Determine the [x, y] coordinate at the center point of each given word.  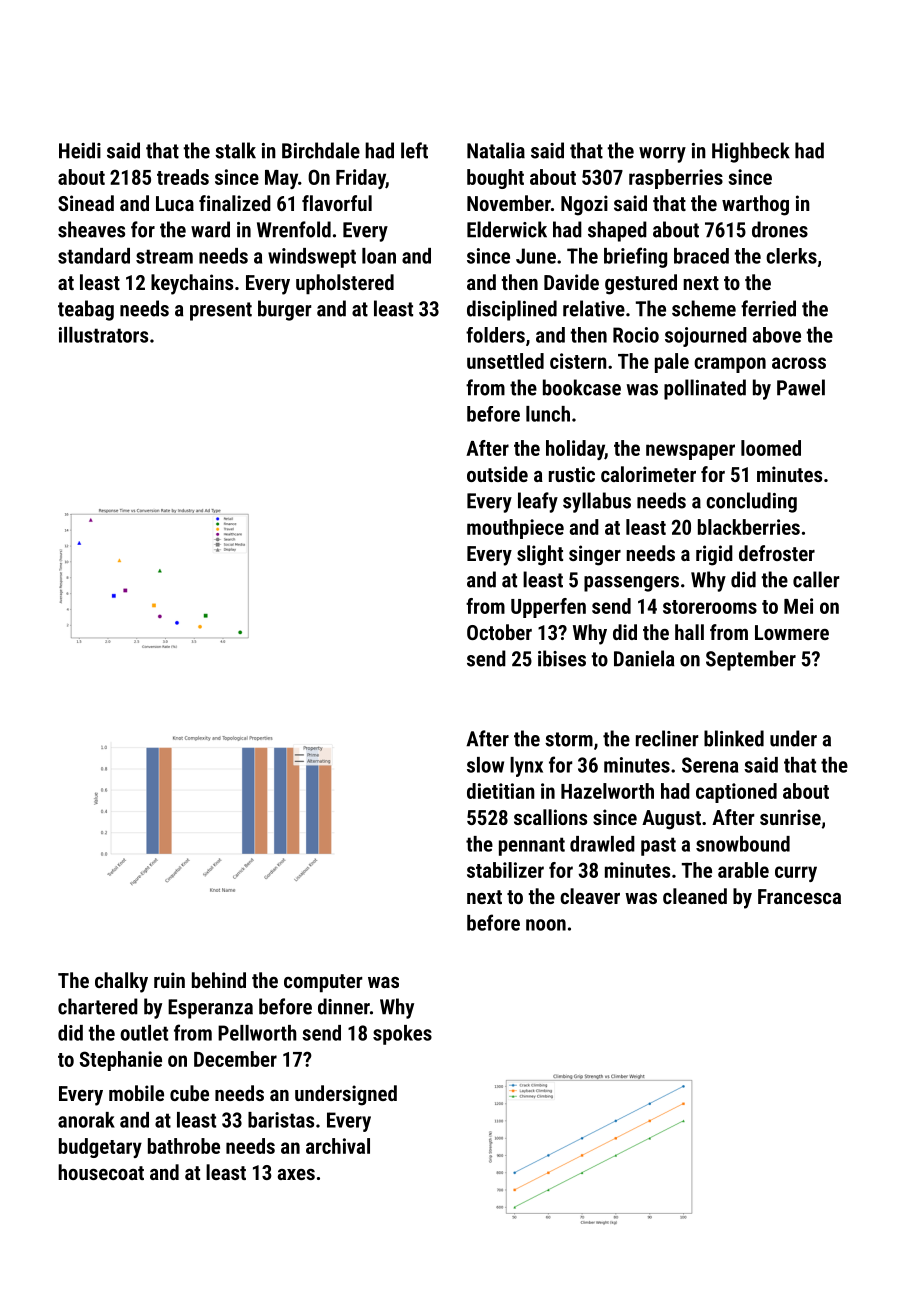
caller [816, 579]
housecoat [101, 1172]
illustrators [103, 335]
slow [485, 765]
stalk [235, 150]
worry [662, 155]
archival [338, 1146]
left [414, 150]
